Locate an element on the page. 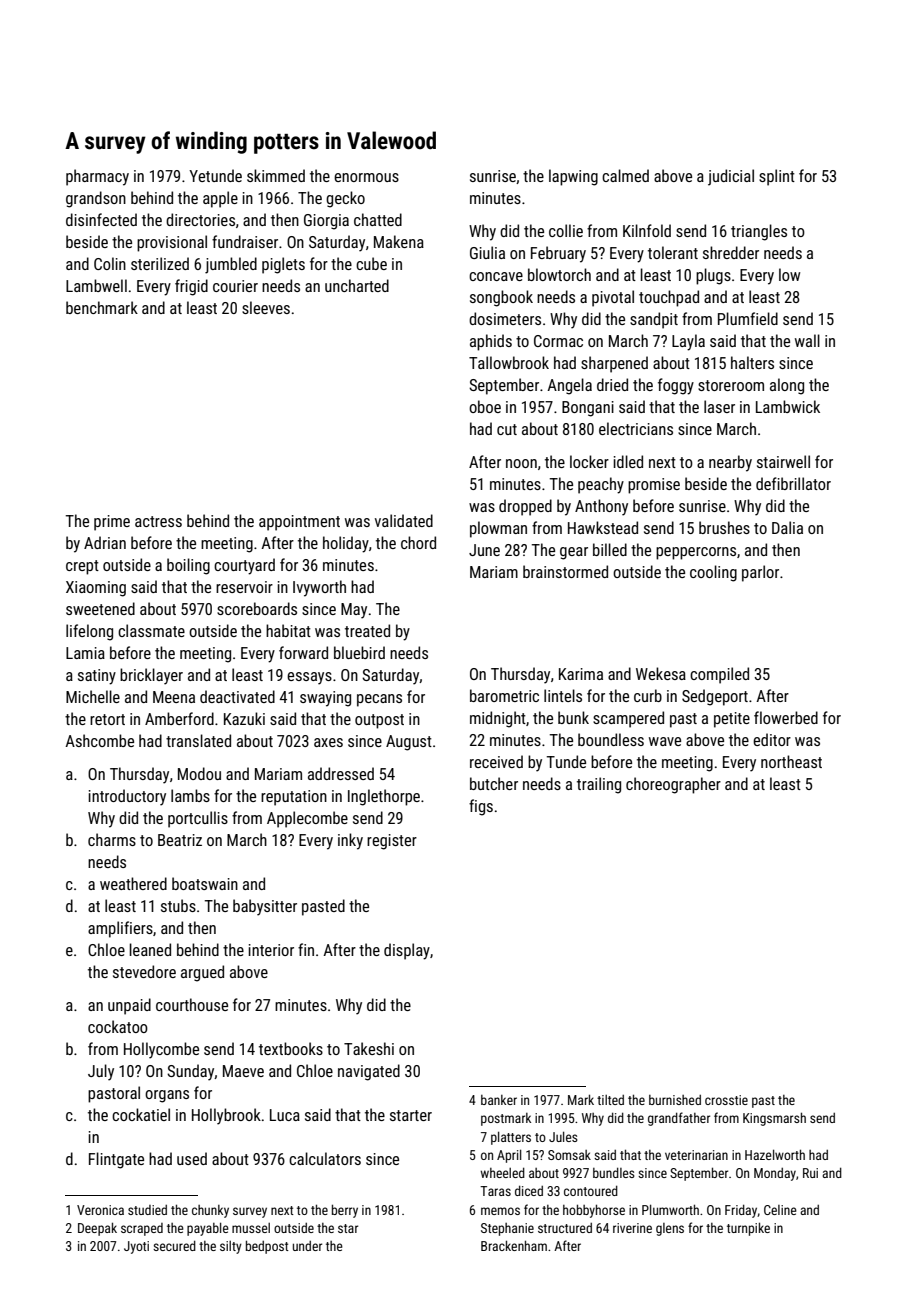 The width and height of the image is (908, 1316). cut is located at coordinates (507, 429).
